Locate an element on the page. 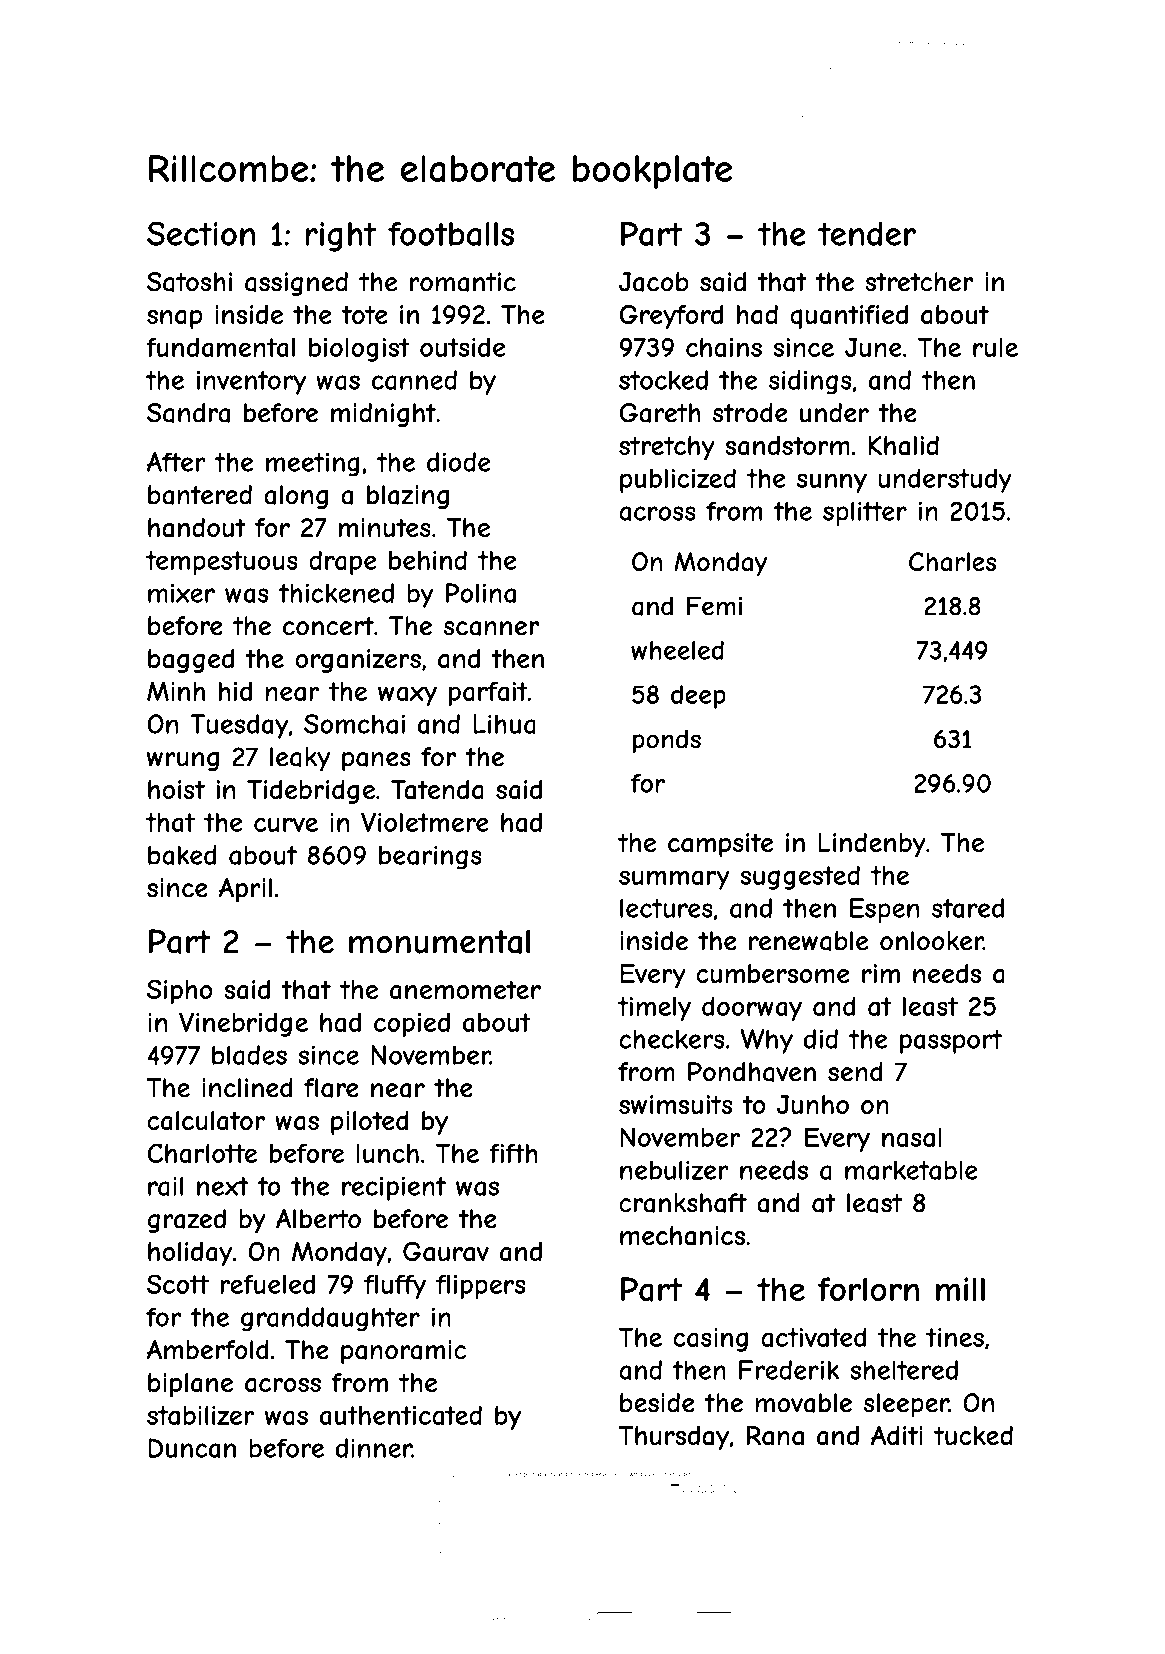 This image has height=1654, width=1165. anemometer is located at coordinates (465, 990).
